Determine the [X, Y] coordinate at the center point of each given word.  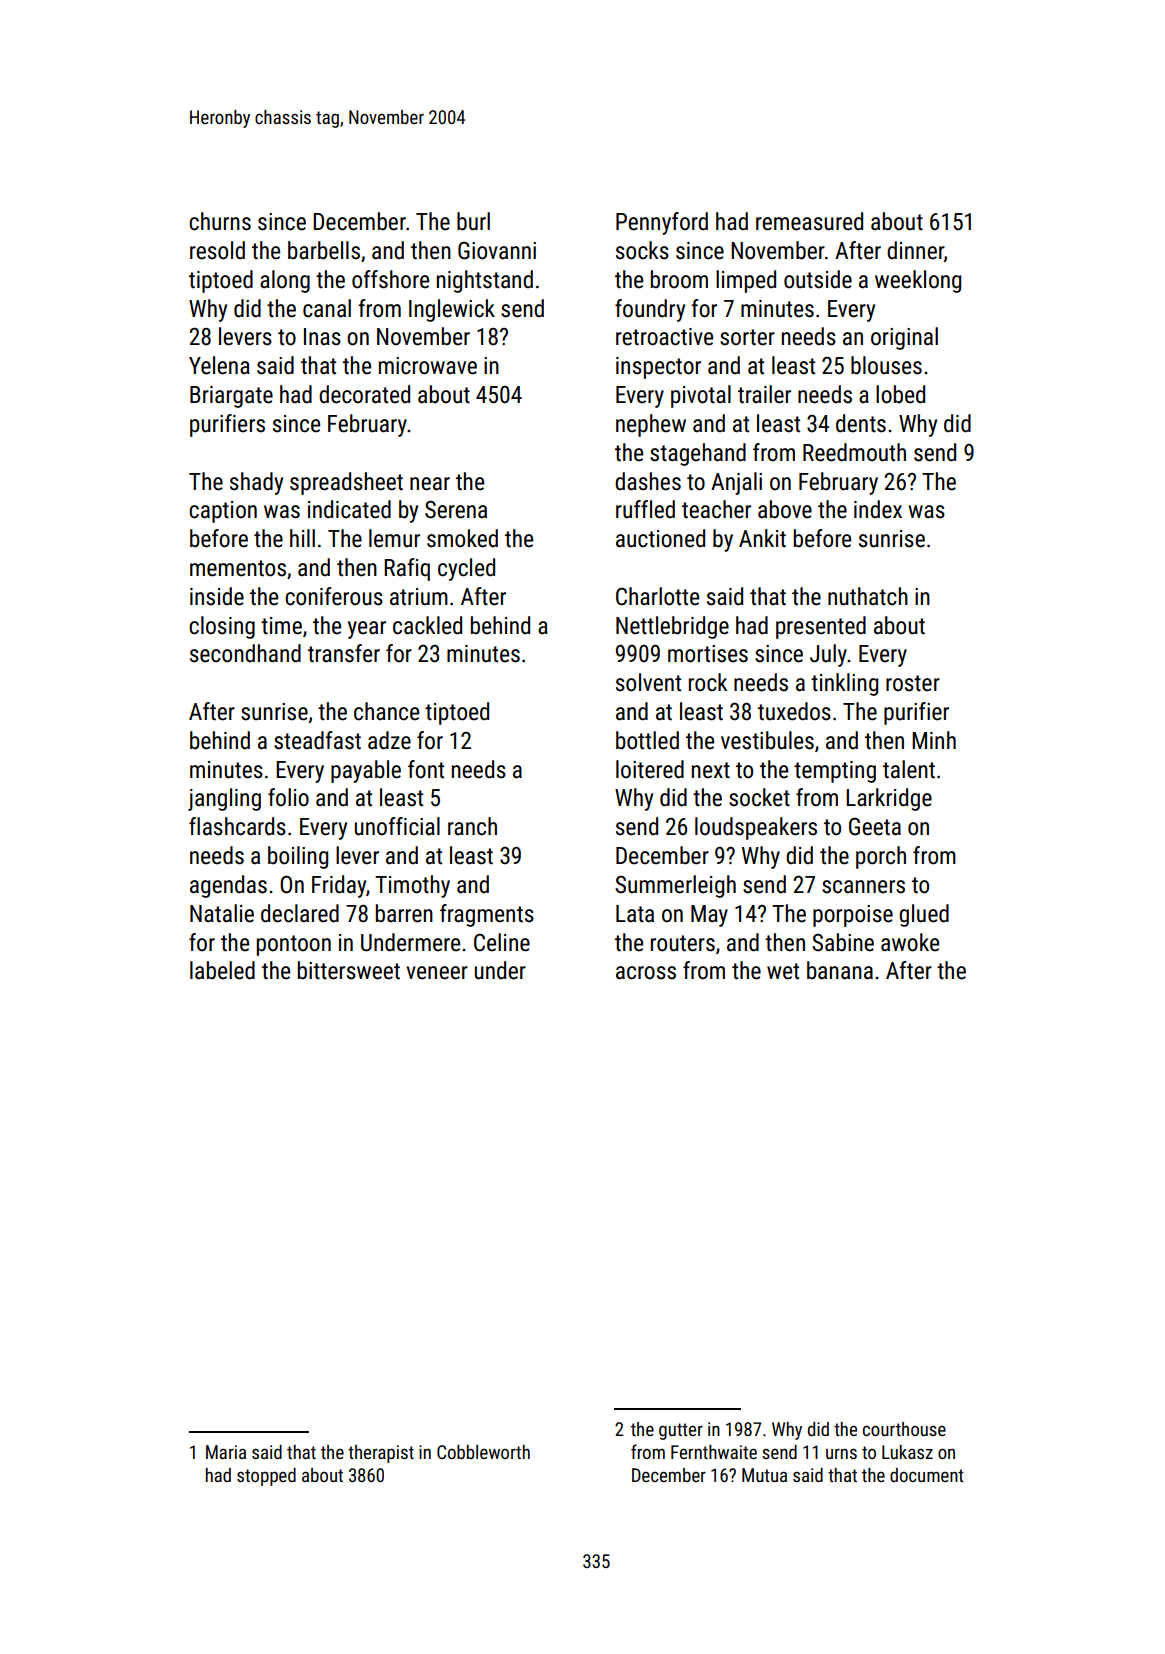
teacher [716, 509]
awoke [910, 942]
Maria [226, 1452]
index [878, 509]
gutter [681, 1431]
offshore [390, 279]
